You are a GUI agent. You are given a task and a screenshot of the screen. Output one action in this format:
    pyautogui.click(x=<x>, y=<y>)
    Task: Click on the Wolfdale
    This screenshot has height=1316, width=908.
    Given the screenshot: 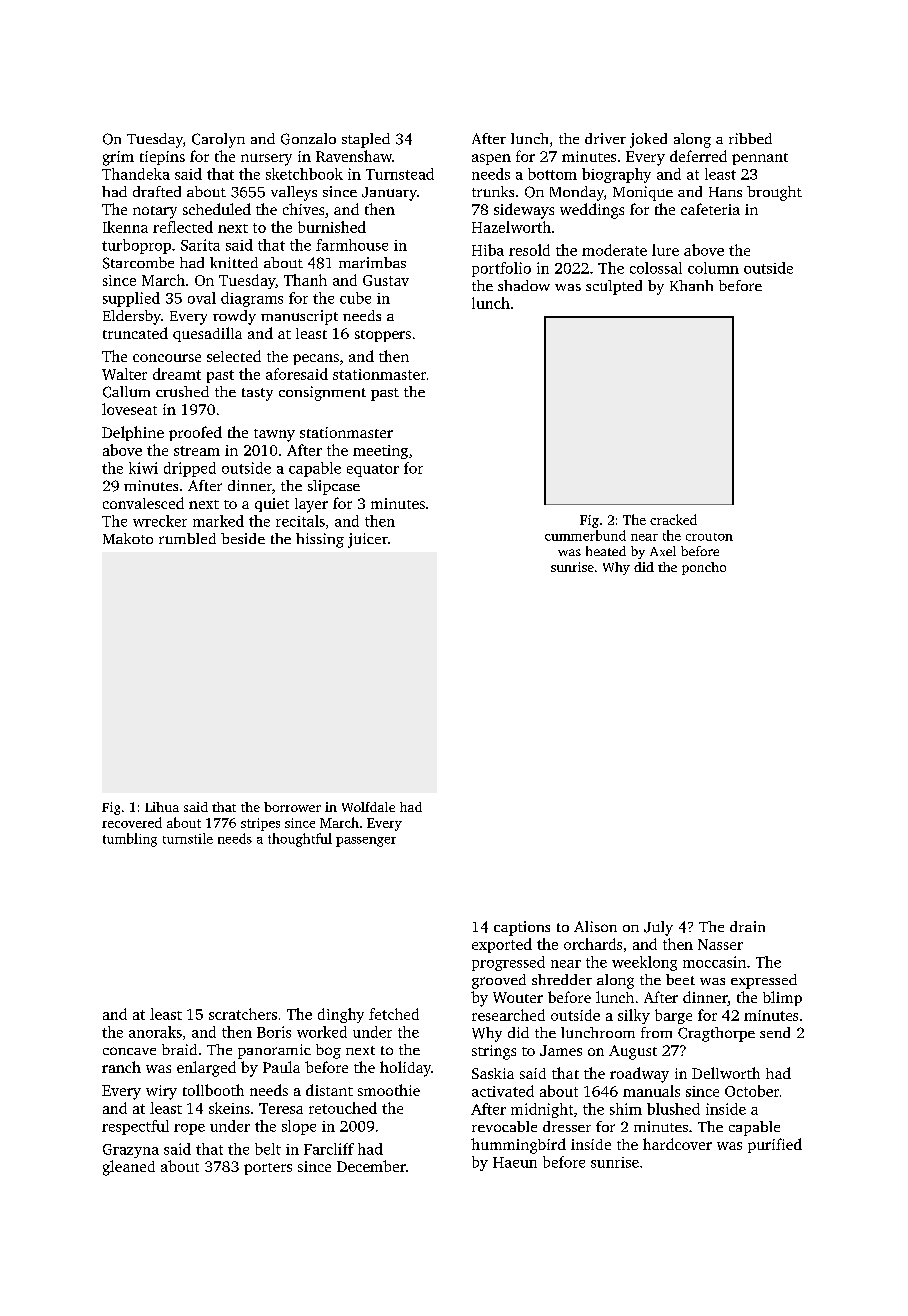 What is the action you would take?
    pyautogui.click(x=368, y=807)
